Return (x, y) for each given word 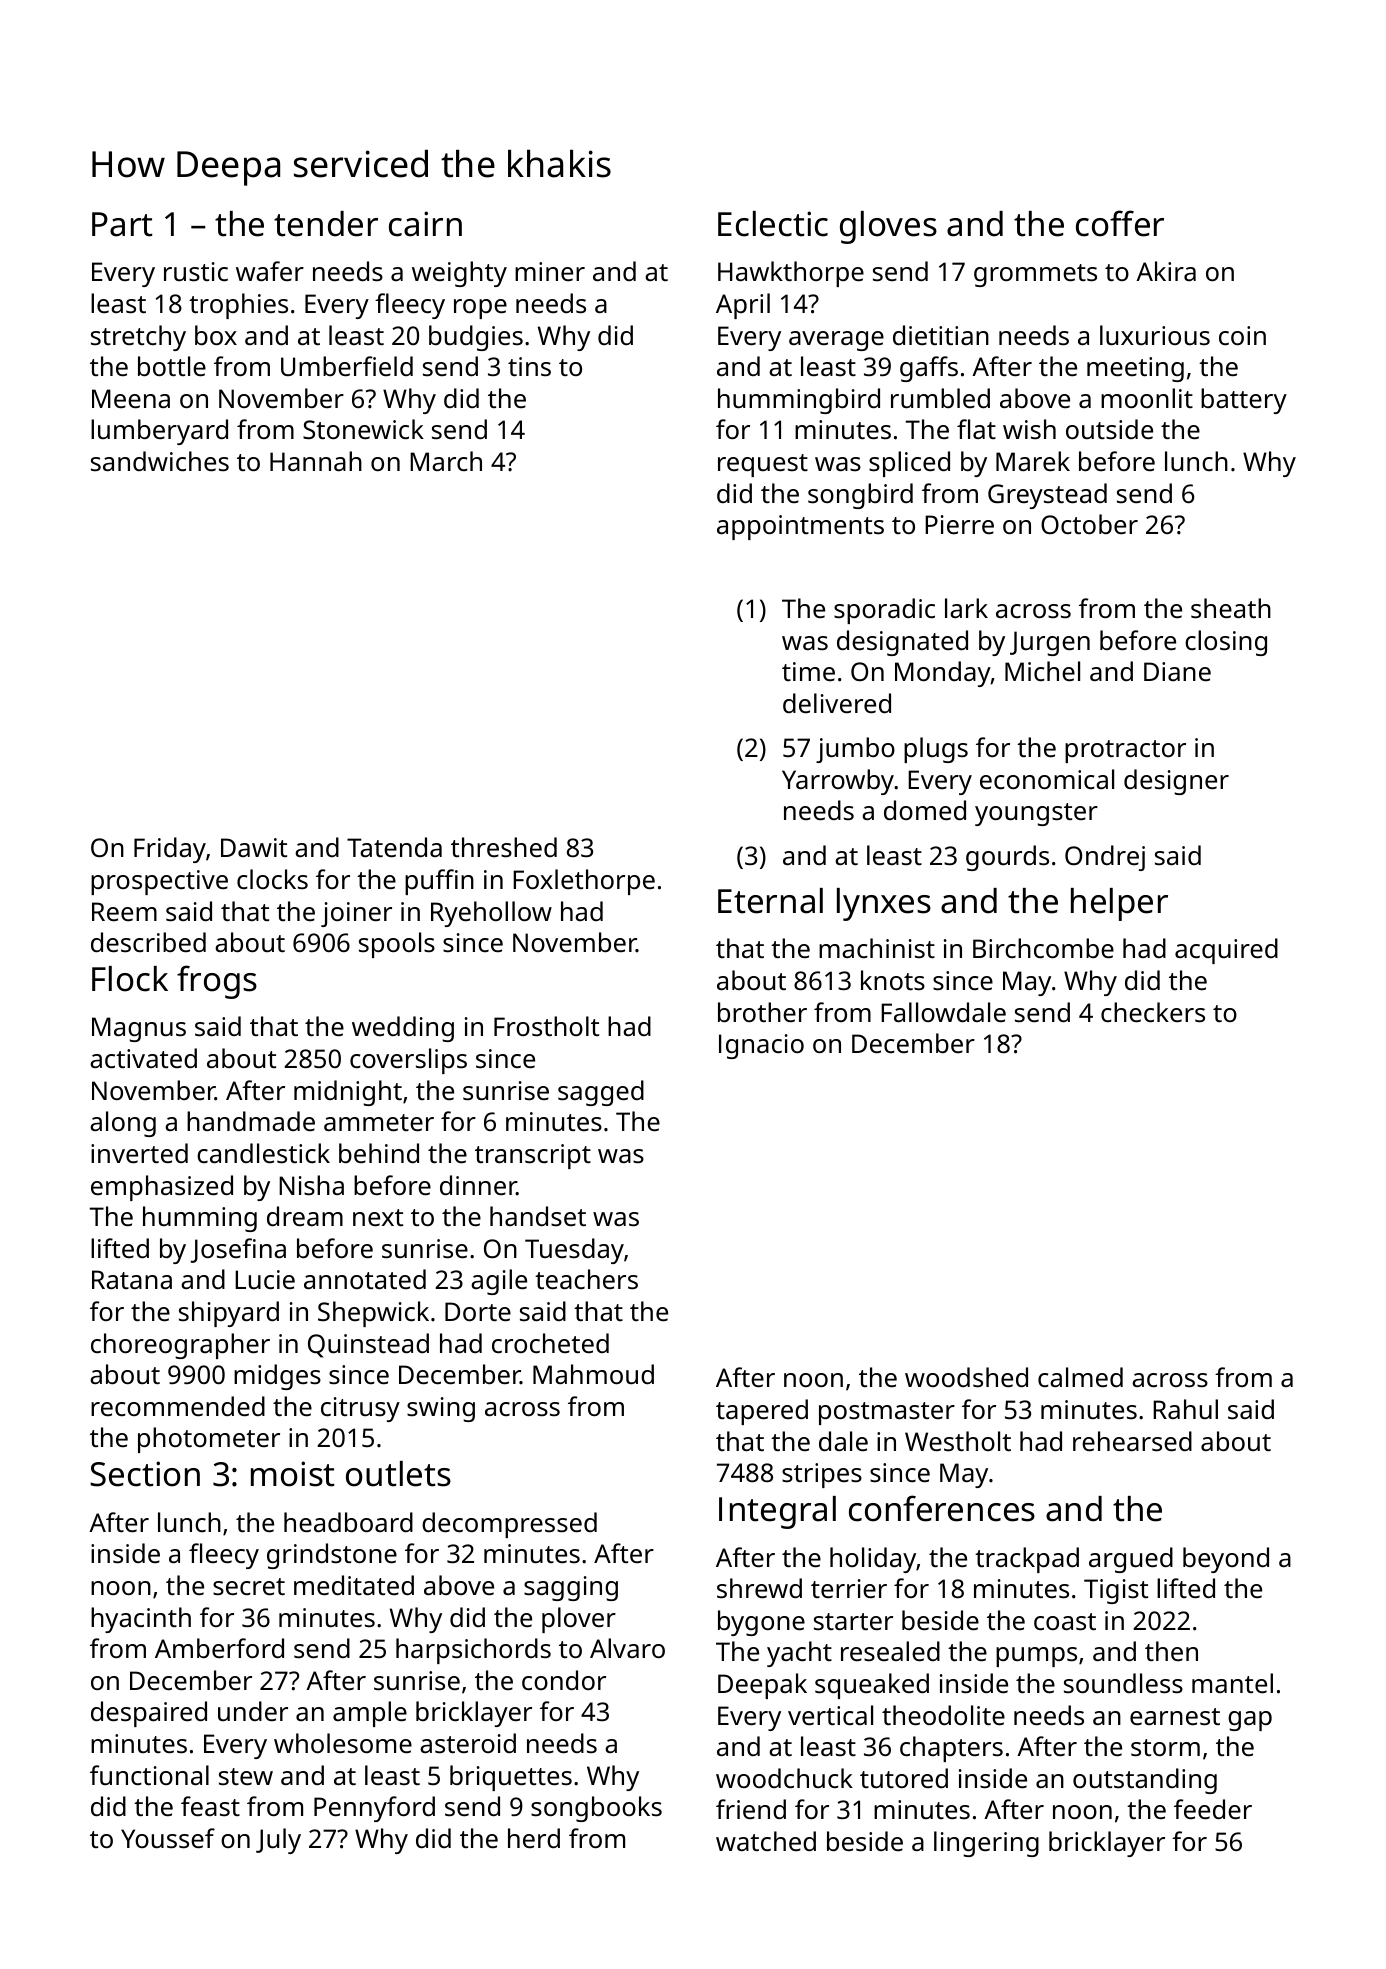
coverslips (408, 1061)
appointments (800, 527)
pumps (1036, 1657)
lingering (986, 1844)
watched (766, 1841)
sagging (571, 1588)
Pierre (959, 524)
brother (762, 1012)
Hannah (316, 461)
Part (122, 224)
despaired (149, 1714)
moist (292, 1474)
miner (550, 271)
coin (1242, 336)
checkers (1153, 1012)
